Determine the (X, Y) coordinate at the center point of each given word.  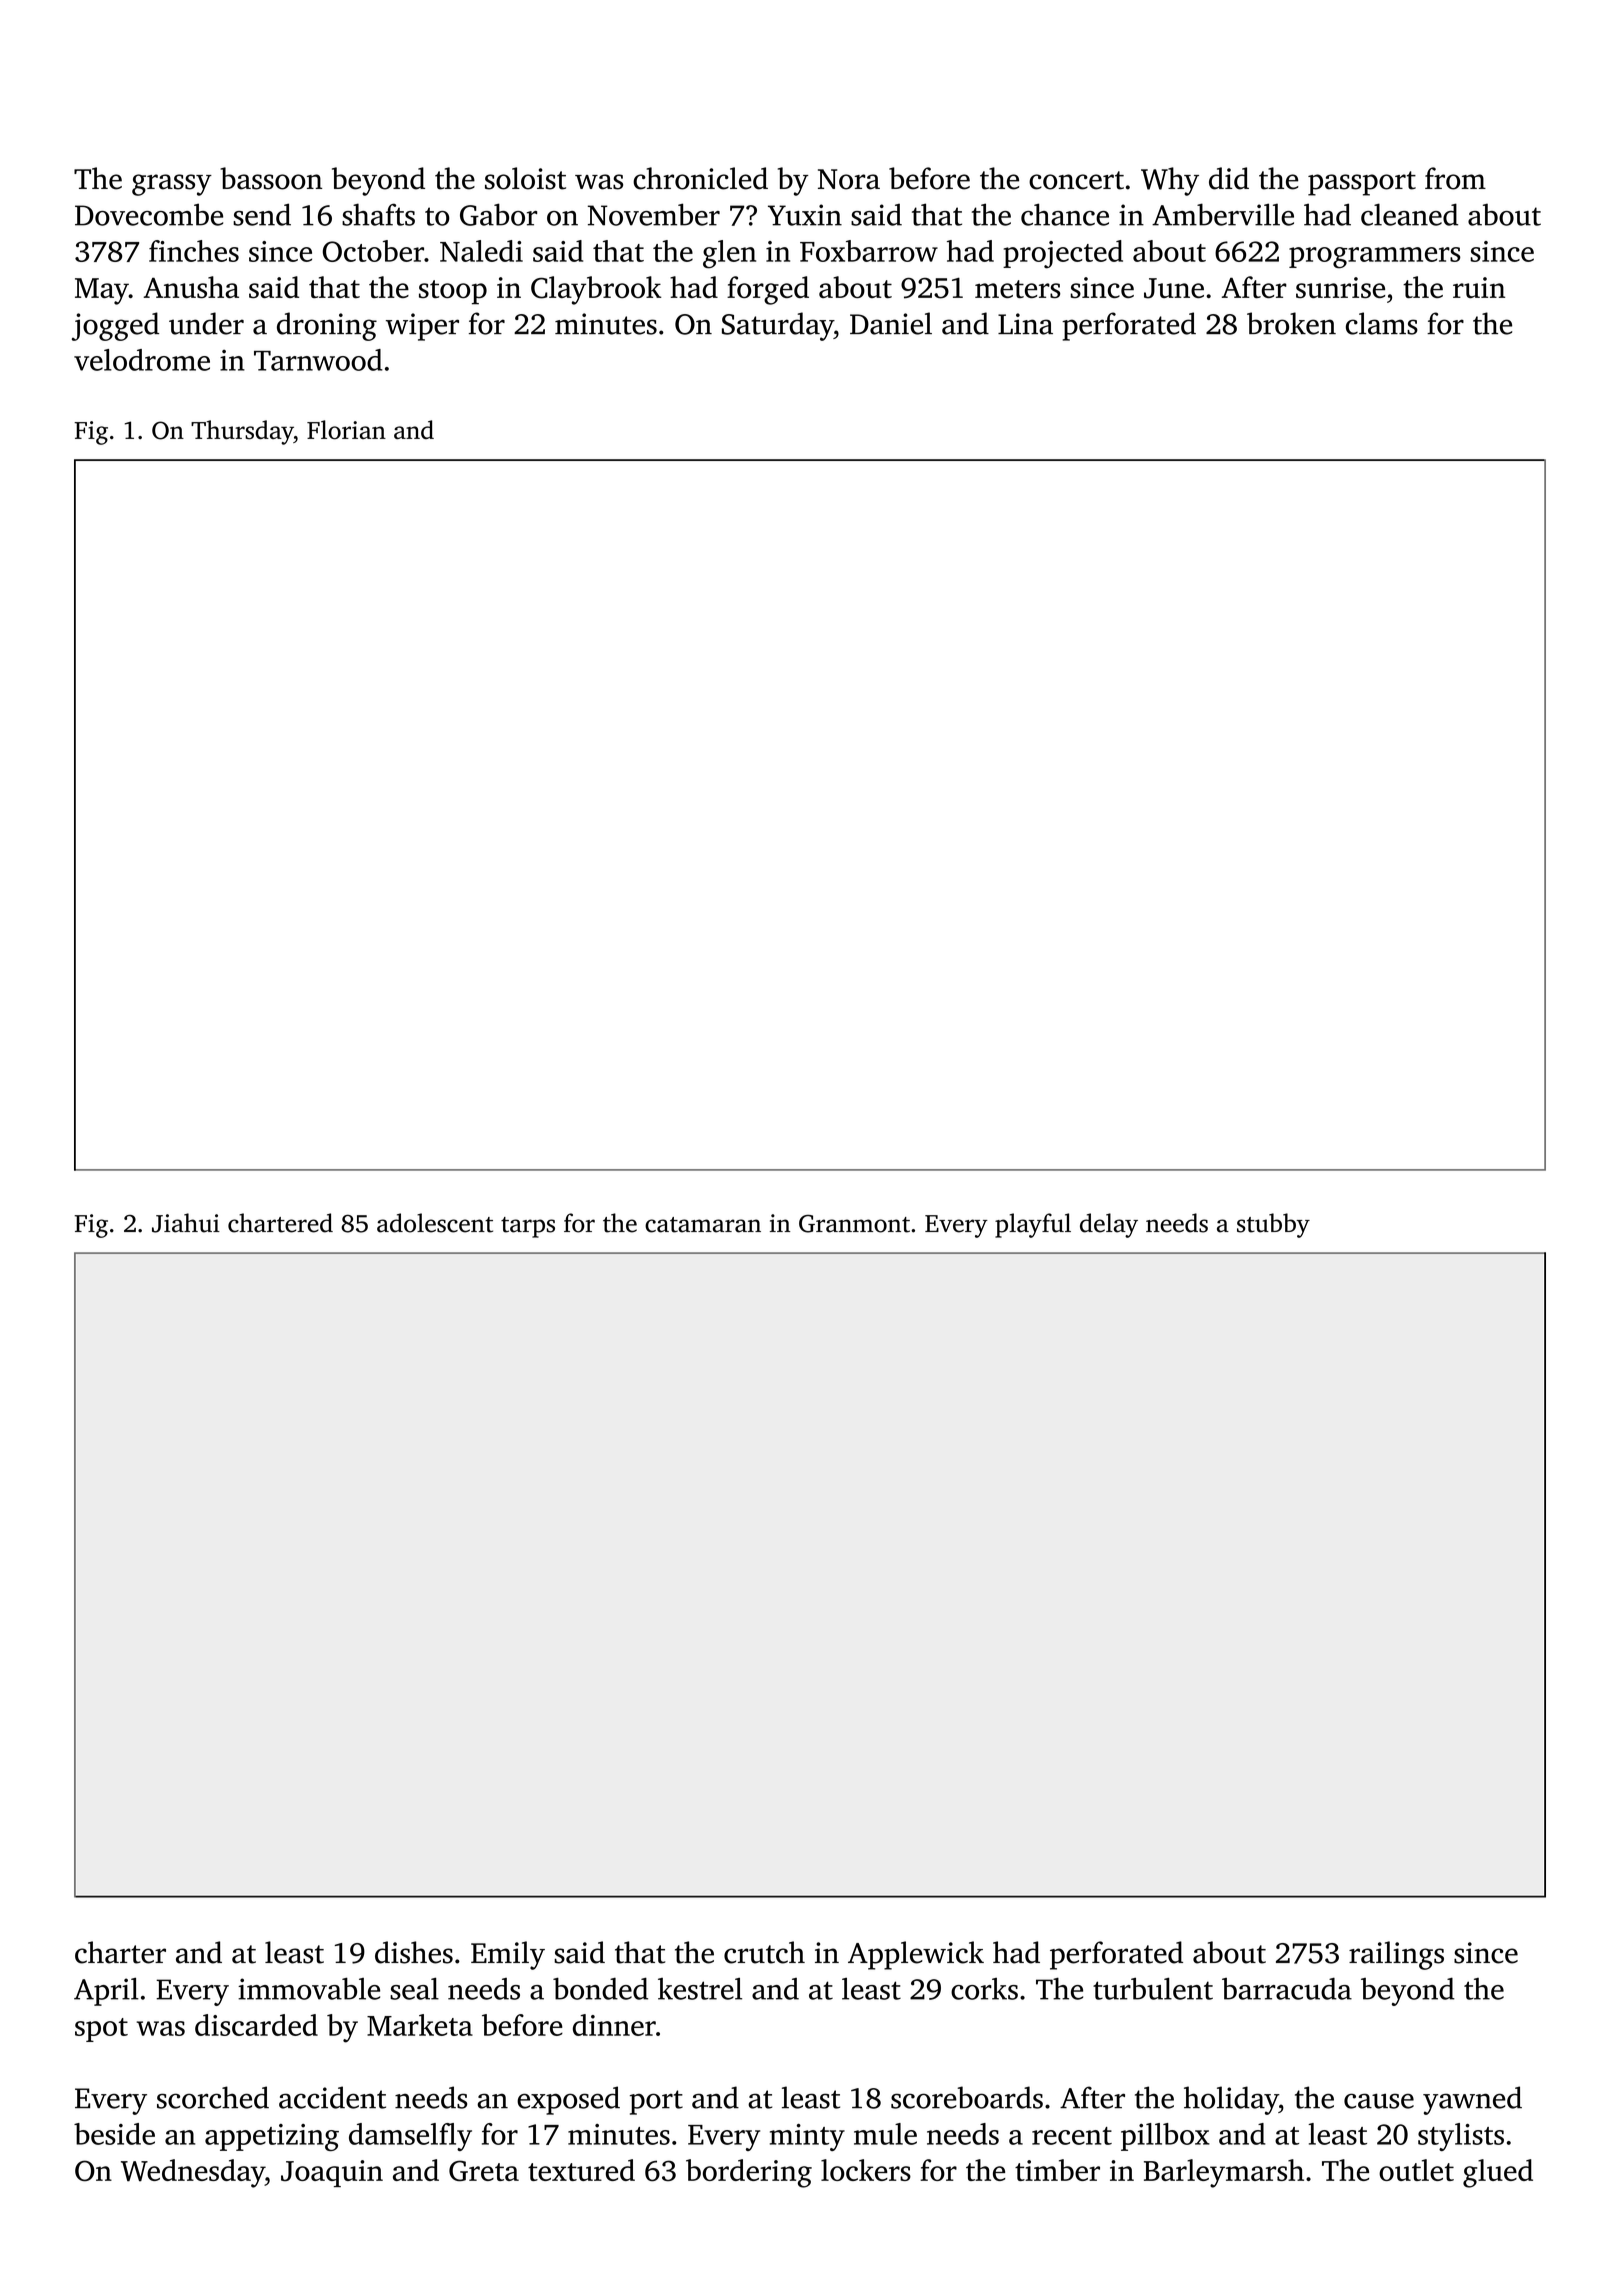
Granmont (854, 1224)
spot (101, 2030)
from (1455, 178)
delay (1109, 1225)
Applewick (916, 1955)
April (106, 1992)
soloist (525, 178)
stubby (1273, 1225)
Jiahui (186, 1223)
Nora (849, 179)
